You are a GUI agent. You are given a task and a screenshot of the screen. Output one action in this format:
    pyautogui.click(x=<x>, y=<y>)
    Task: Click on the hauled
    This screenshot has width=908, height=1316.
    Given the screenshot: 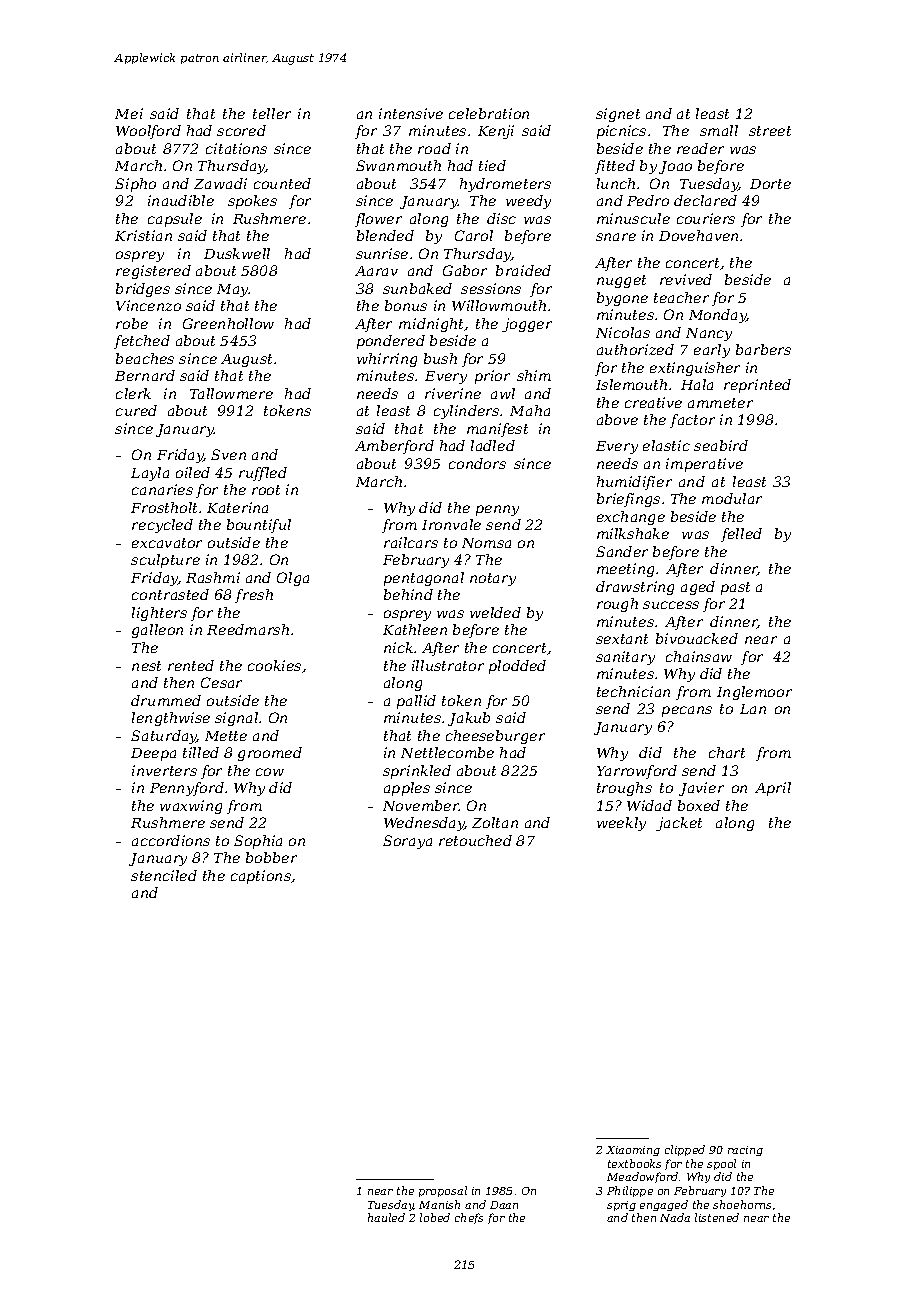 What is the action you would take?
    pyautogui.click(x=386, y=1217)
